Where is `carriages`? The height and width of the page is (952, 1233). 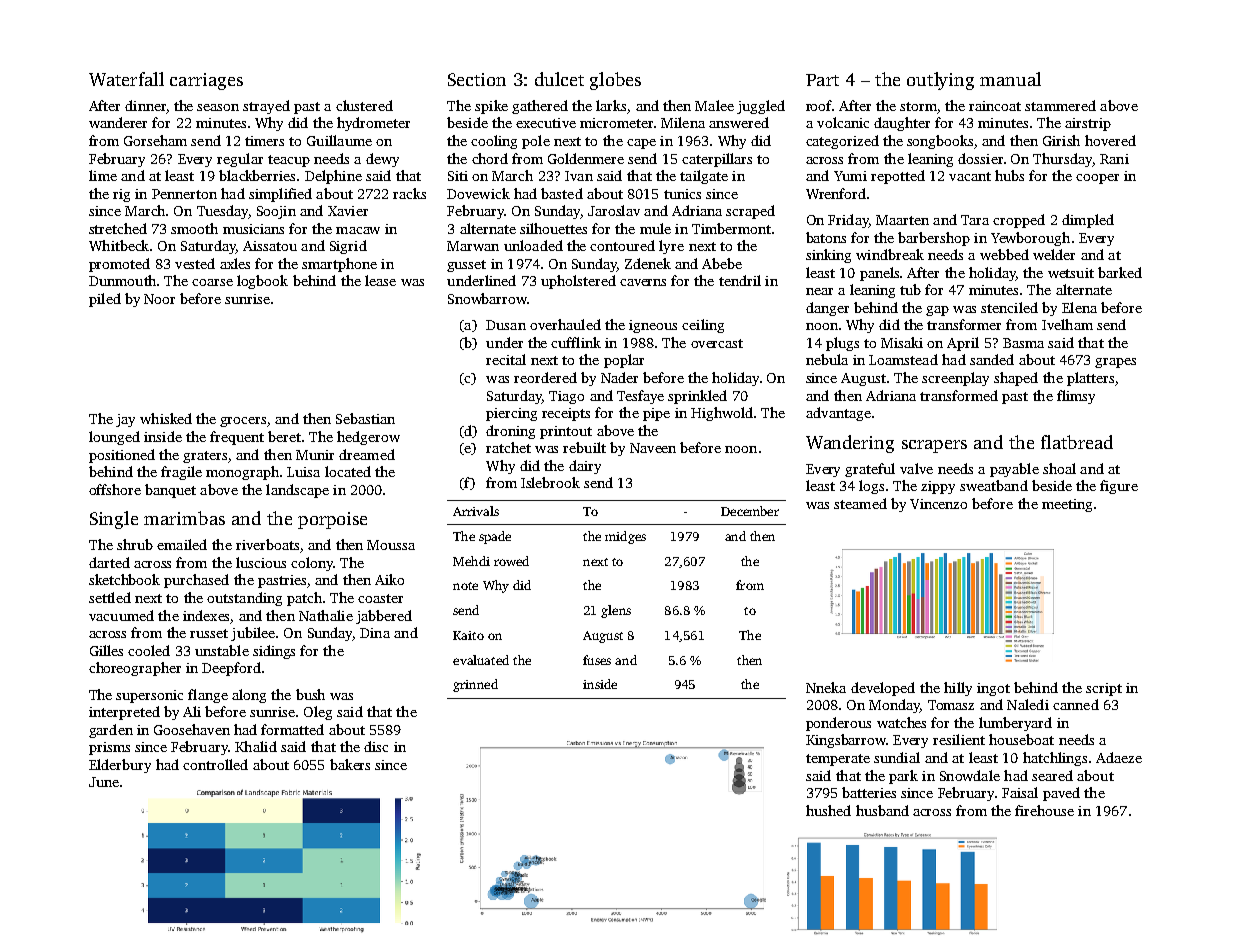
carriages is located at coordinates (206, 81).
